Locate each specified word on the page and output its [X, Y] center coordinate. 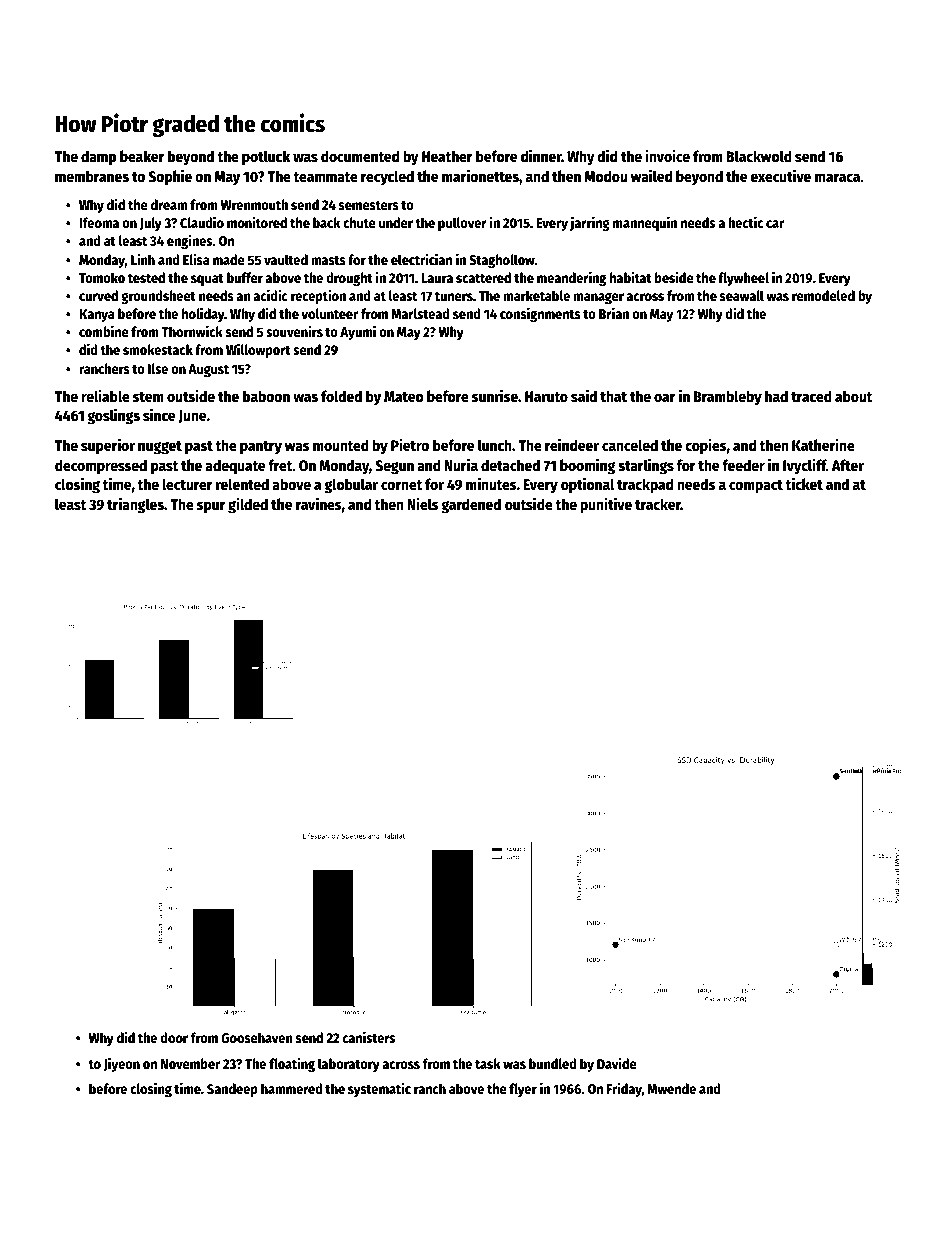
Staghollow [502, 261]
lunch [495, 445]
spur [211, 507]
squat [207, 280]
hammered [292, 1088]
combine [104, 331]
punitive [606, 505]
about [853, 396]
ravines [319, 503]
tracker [658, 504]
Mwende [671, 1088]
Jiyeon [122, 1064]
